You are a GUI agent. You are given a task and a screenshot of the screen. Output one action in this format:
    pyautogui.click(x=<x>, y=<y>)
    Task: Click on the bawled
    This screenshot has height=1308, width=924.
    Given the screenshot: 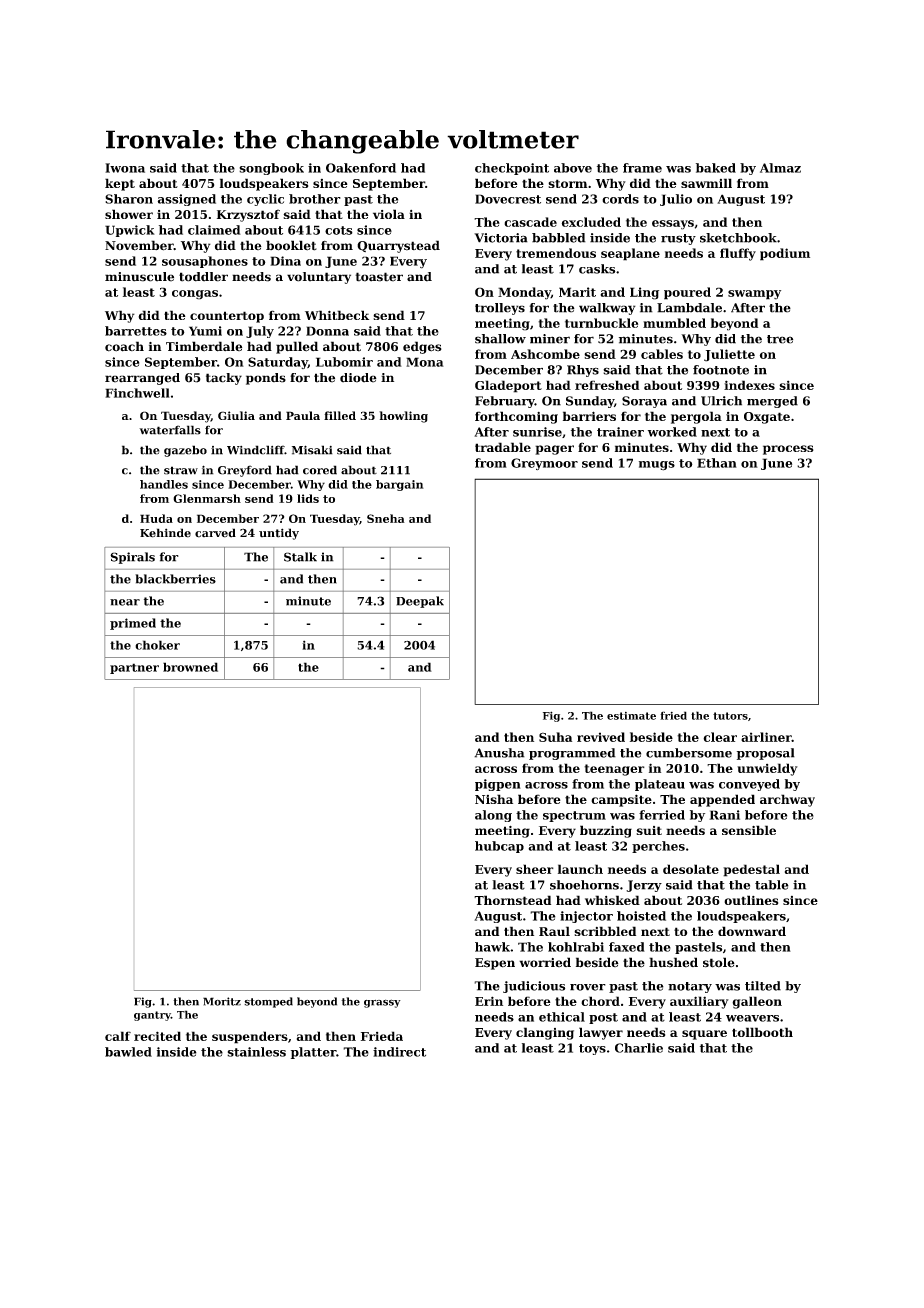 What is the action you would take?
    pyautogui.click(x=128, y=1052)
